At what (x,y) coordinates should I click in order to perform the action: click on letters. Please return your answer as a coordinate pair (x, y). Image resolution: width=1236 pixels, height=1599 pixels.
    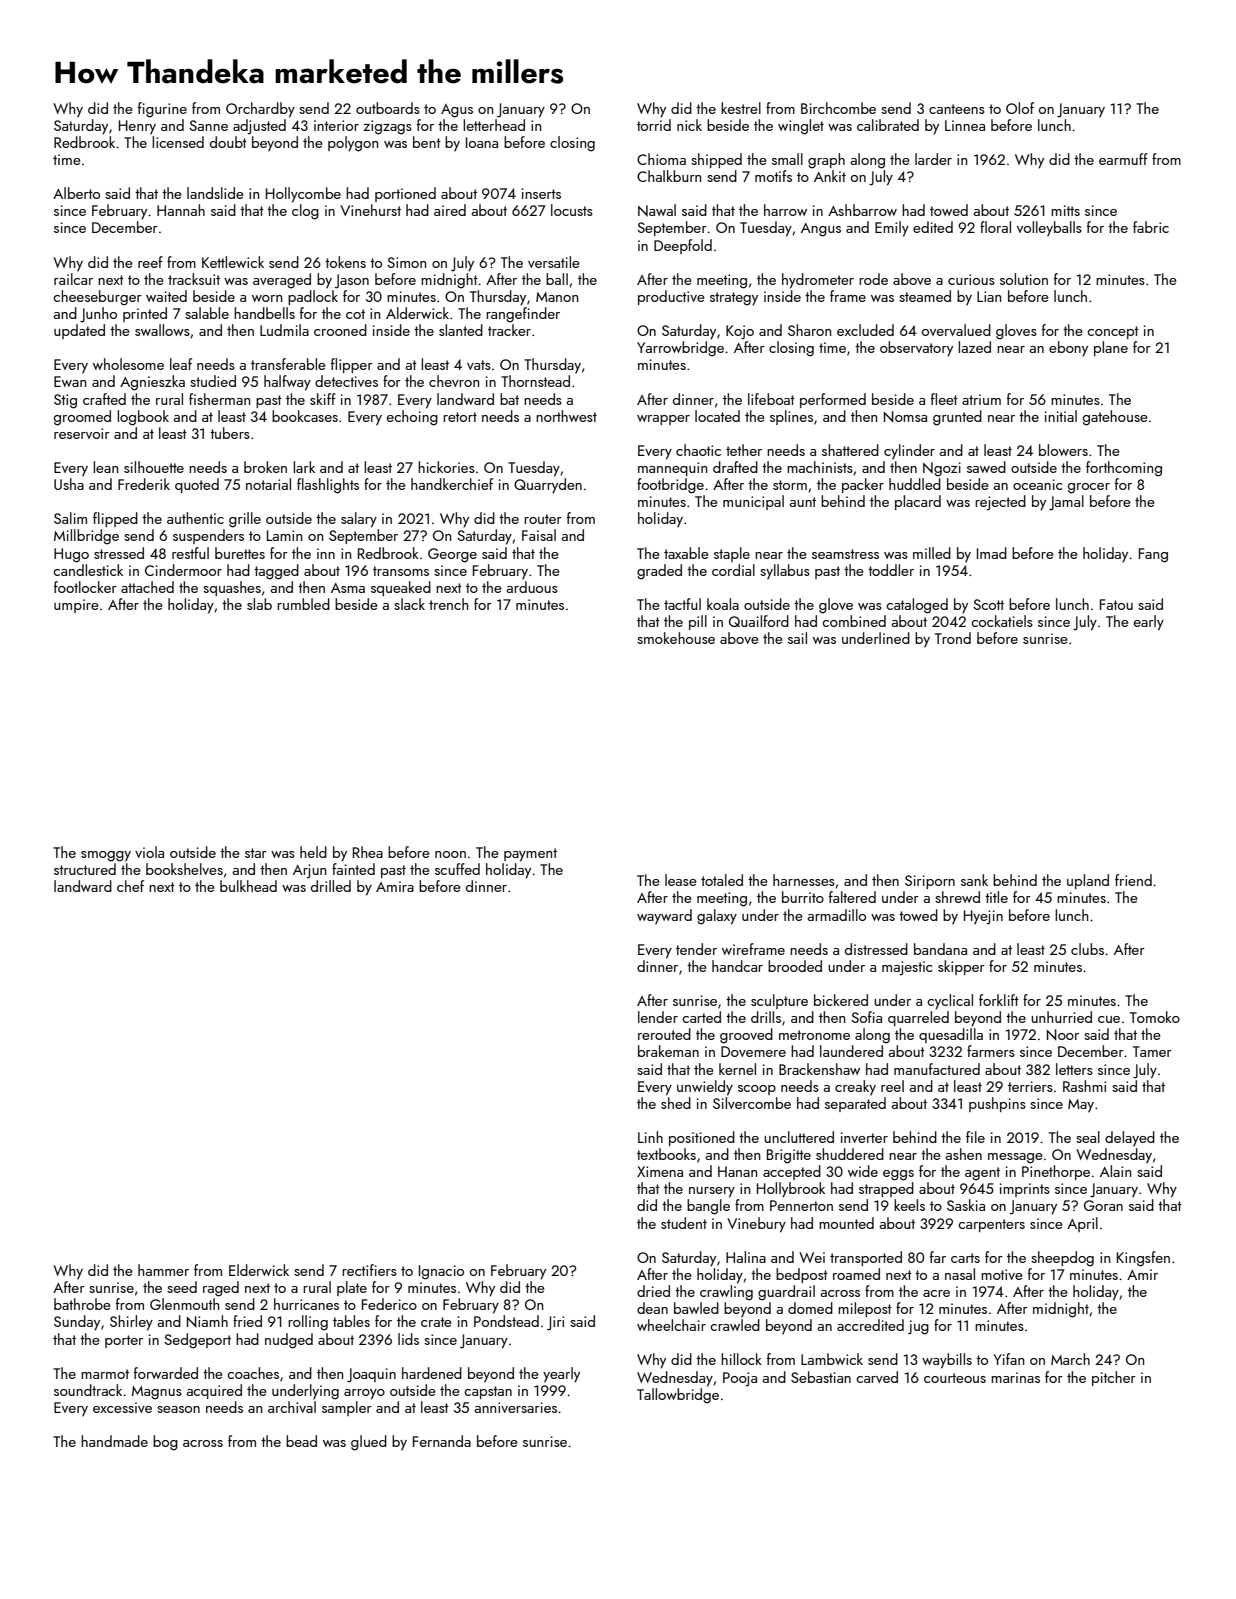
    Looking at the image, I should click on (1074, 1069).
